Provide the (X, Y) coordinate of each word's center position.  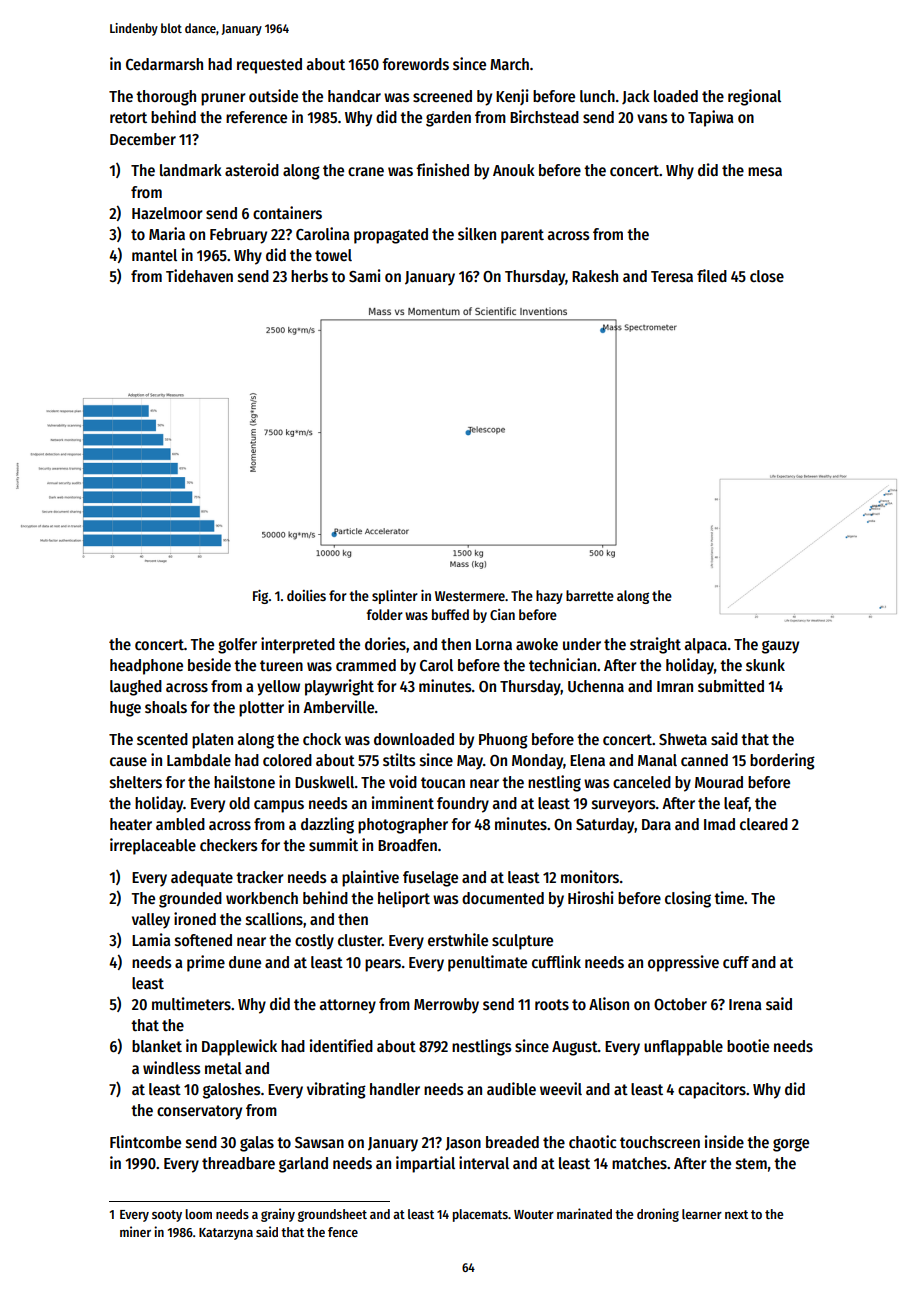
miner (135, 1231)
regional (754, 97)
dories (385, 643)
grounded (190, 900)
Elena (587, 760)
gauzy (780, 647)
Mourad (719, 782)
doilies (306, 595)
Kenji (512, 97)
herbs (309, 276)
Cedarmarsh (164, 64)
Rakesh (595, 276)
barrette (590, 595)
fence (343, 1232)
